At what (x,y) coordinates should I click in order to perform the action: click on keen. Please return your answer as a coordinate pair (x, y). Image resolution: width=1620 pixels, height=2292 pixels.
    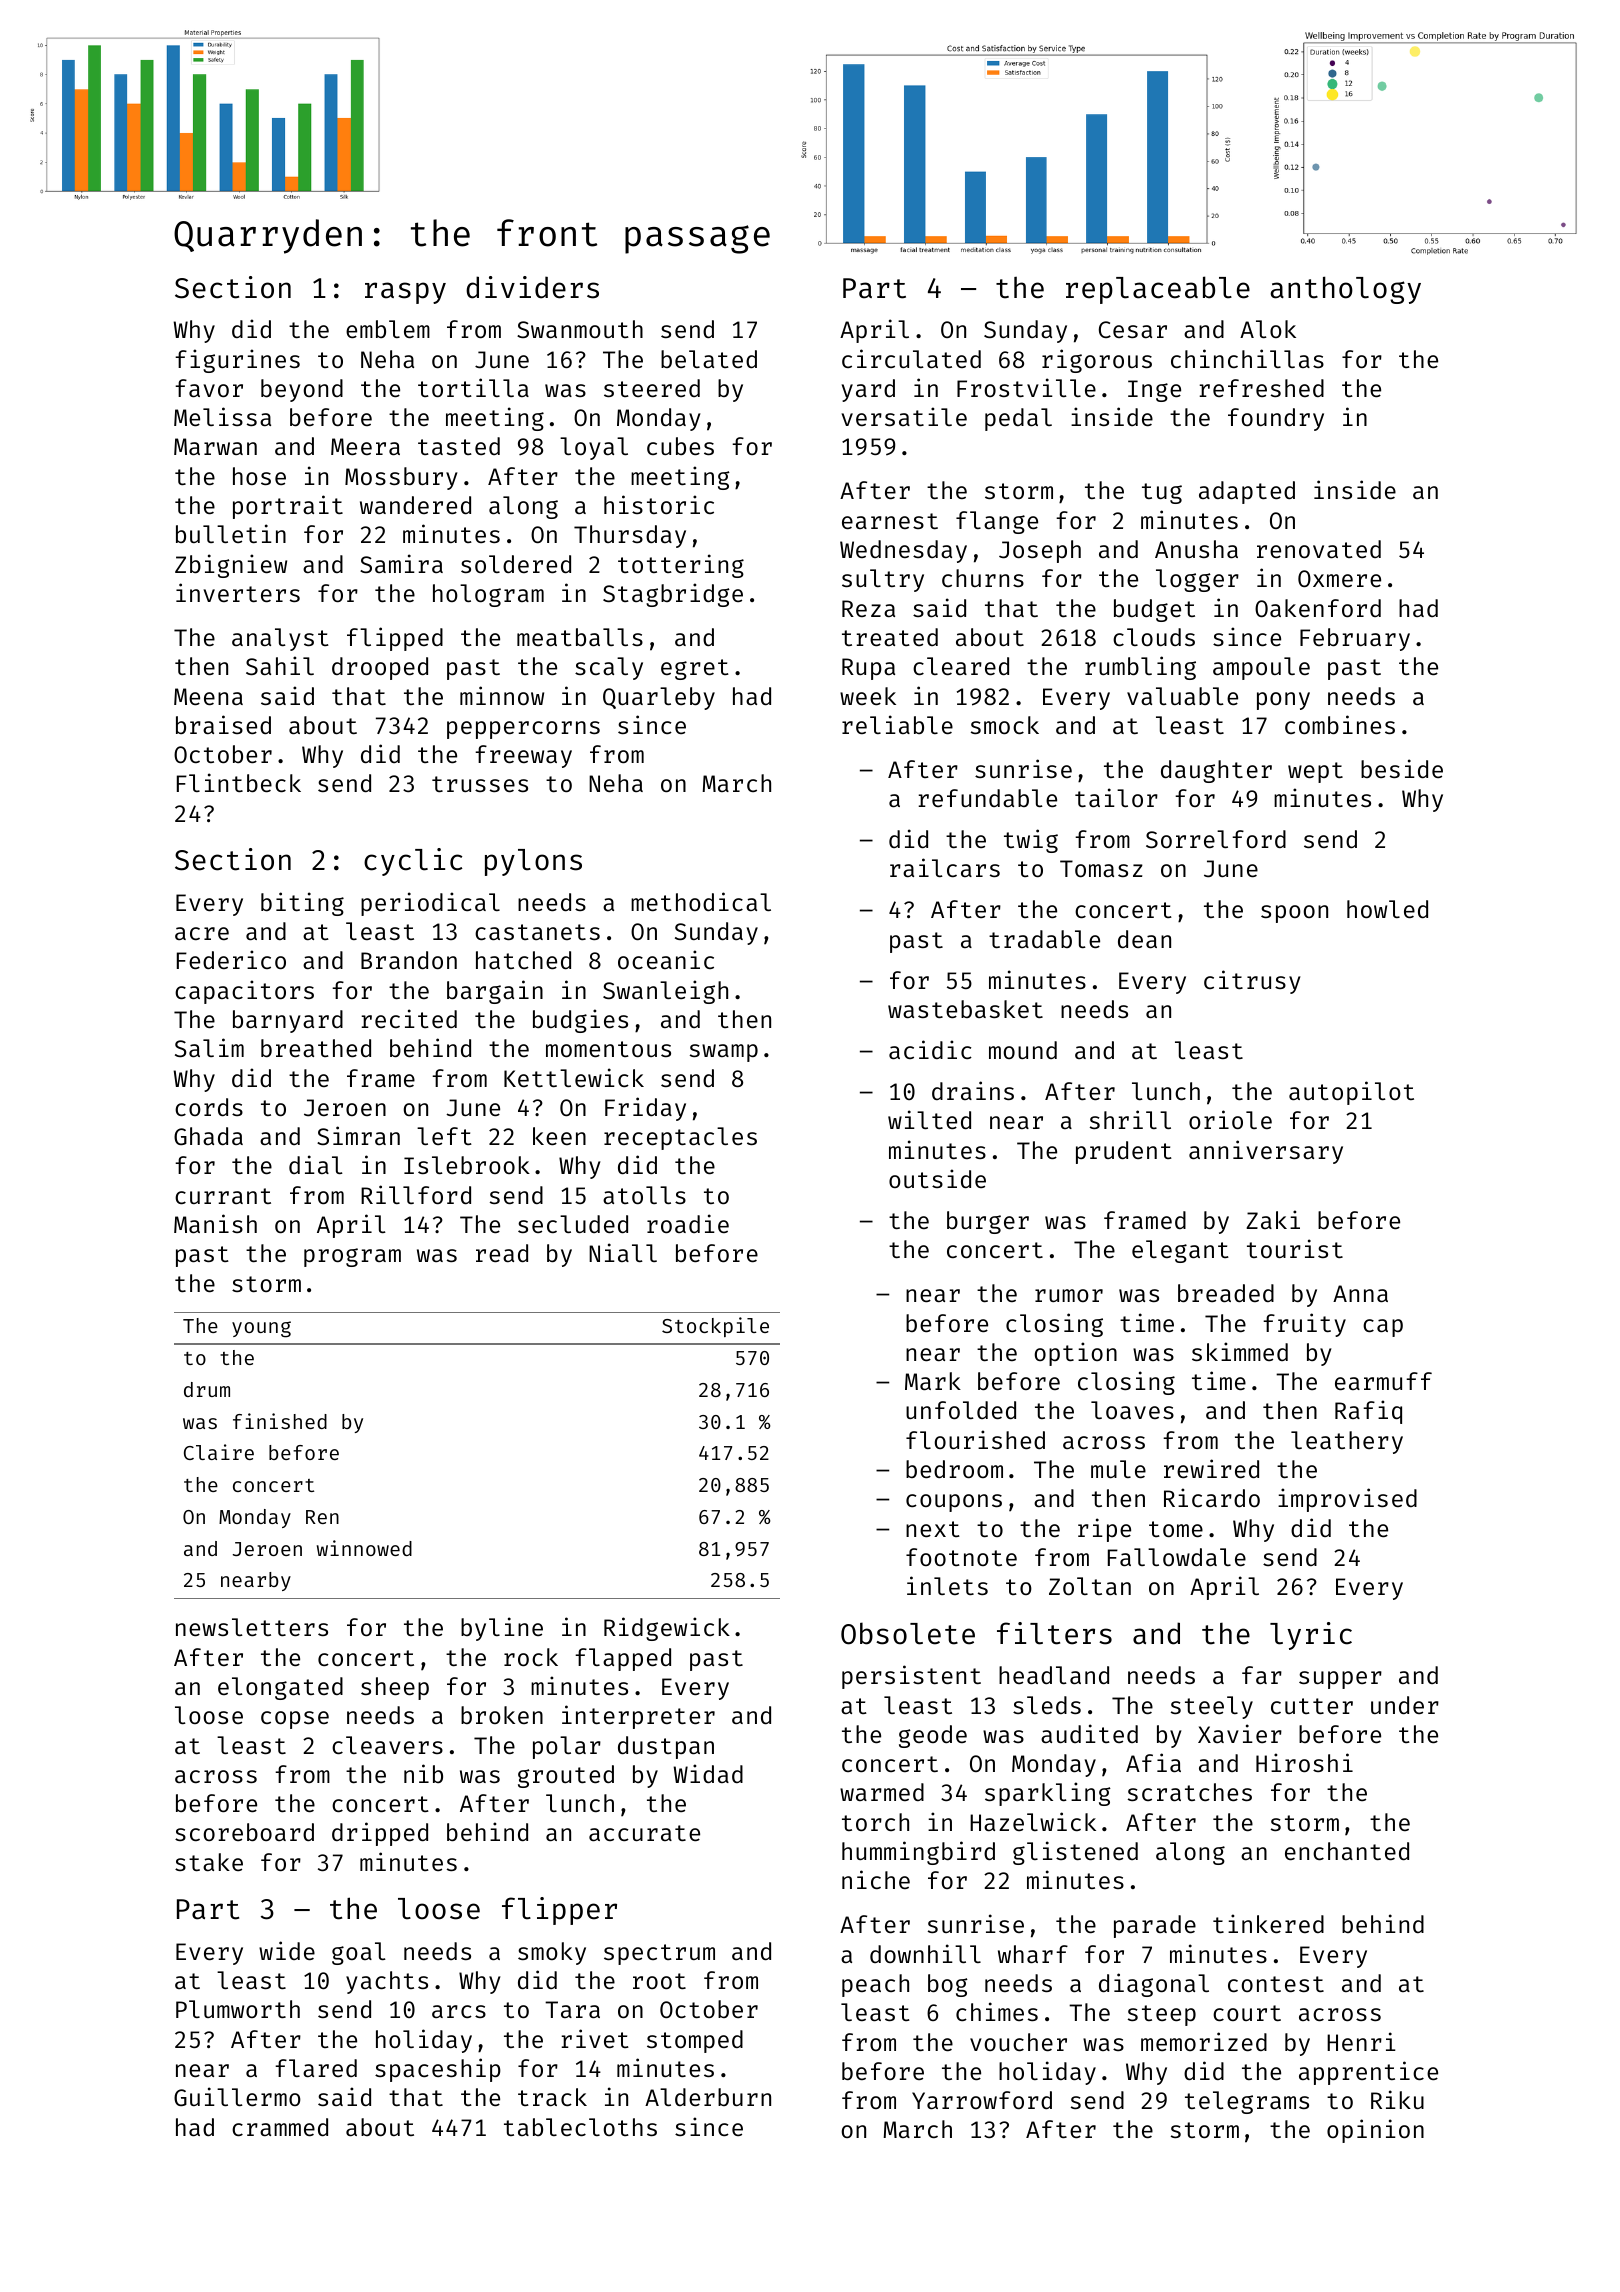
    Looking at the image, I should click on (559, 1136).
